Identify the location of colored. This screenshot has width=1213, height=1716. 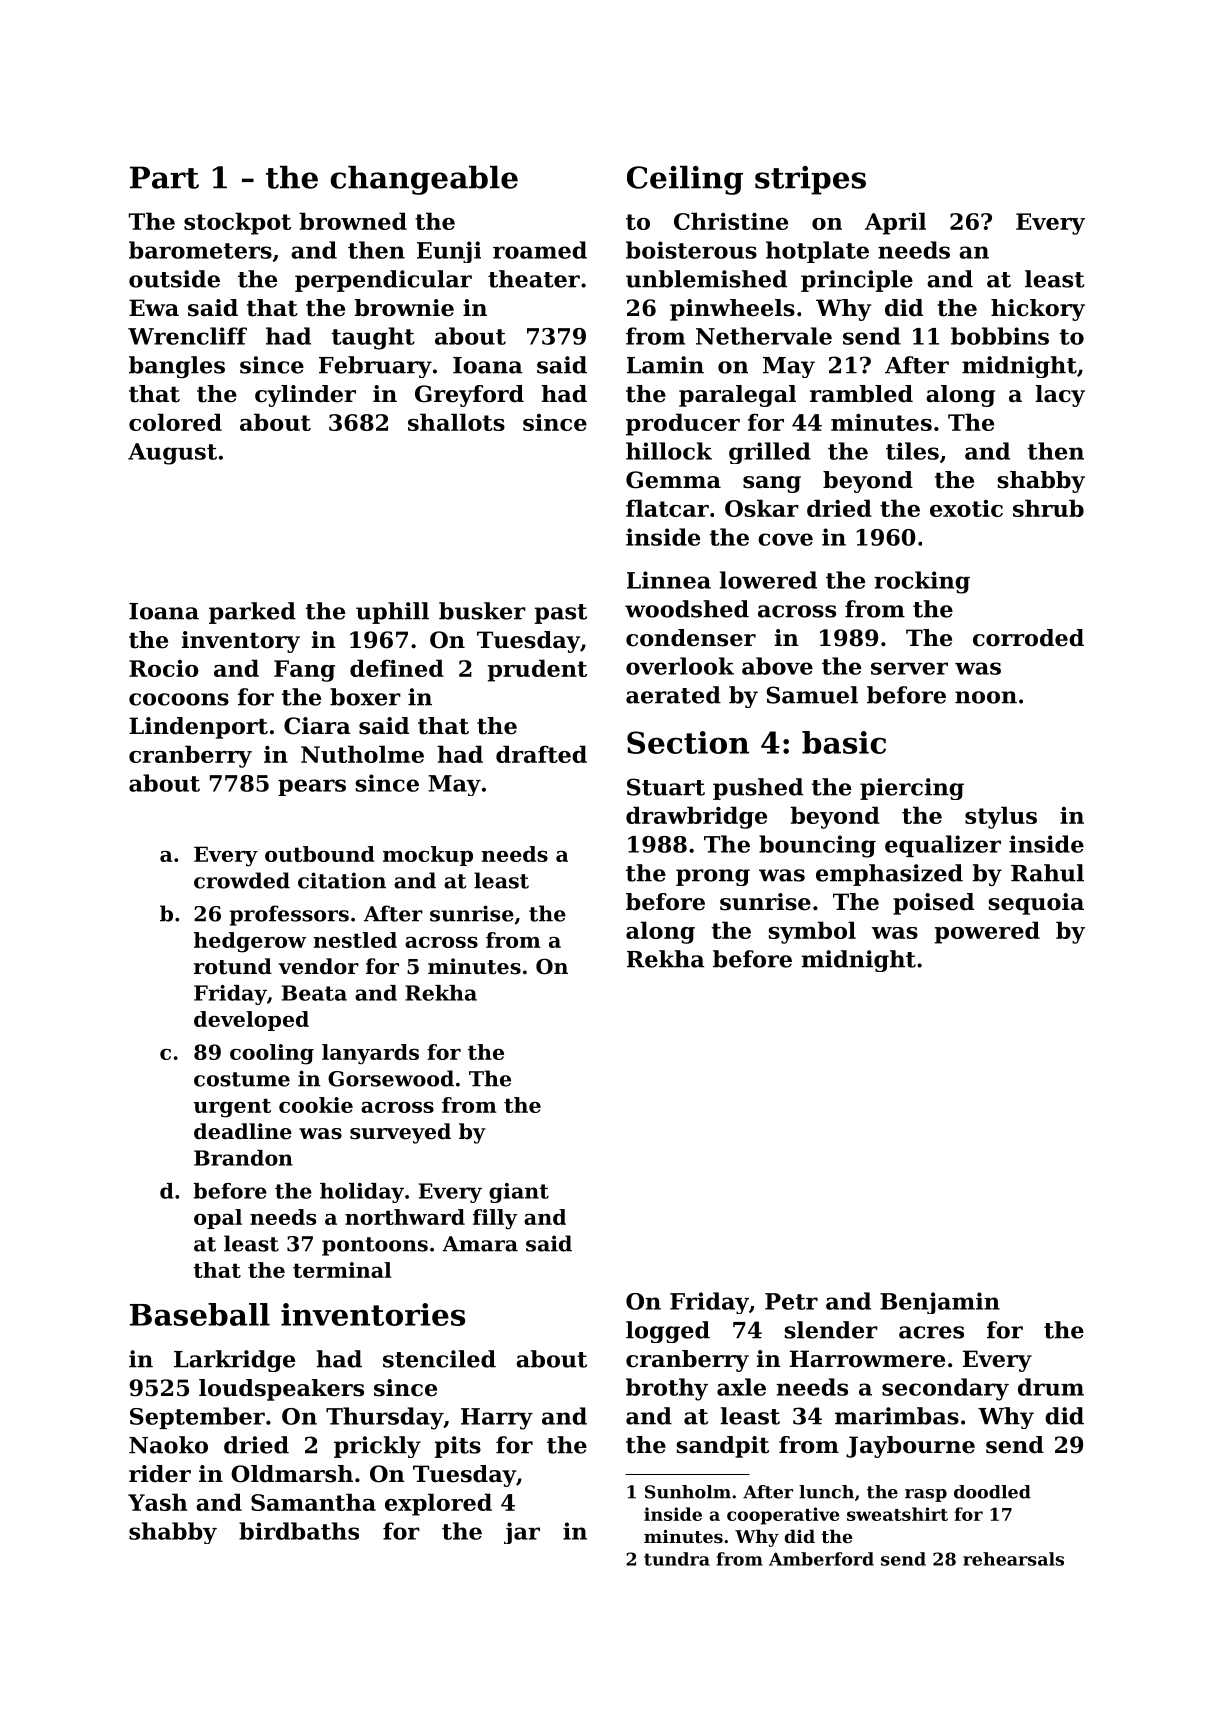
(175, 422).
